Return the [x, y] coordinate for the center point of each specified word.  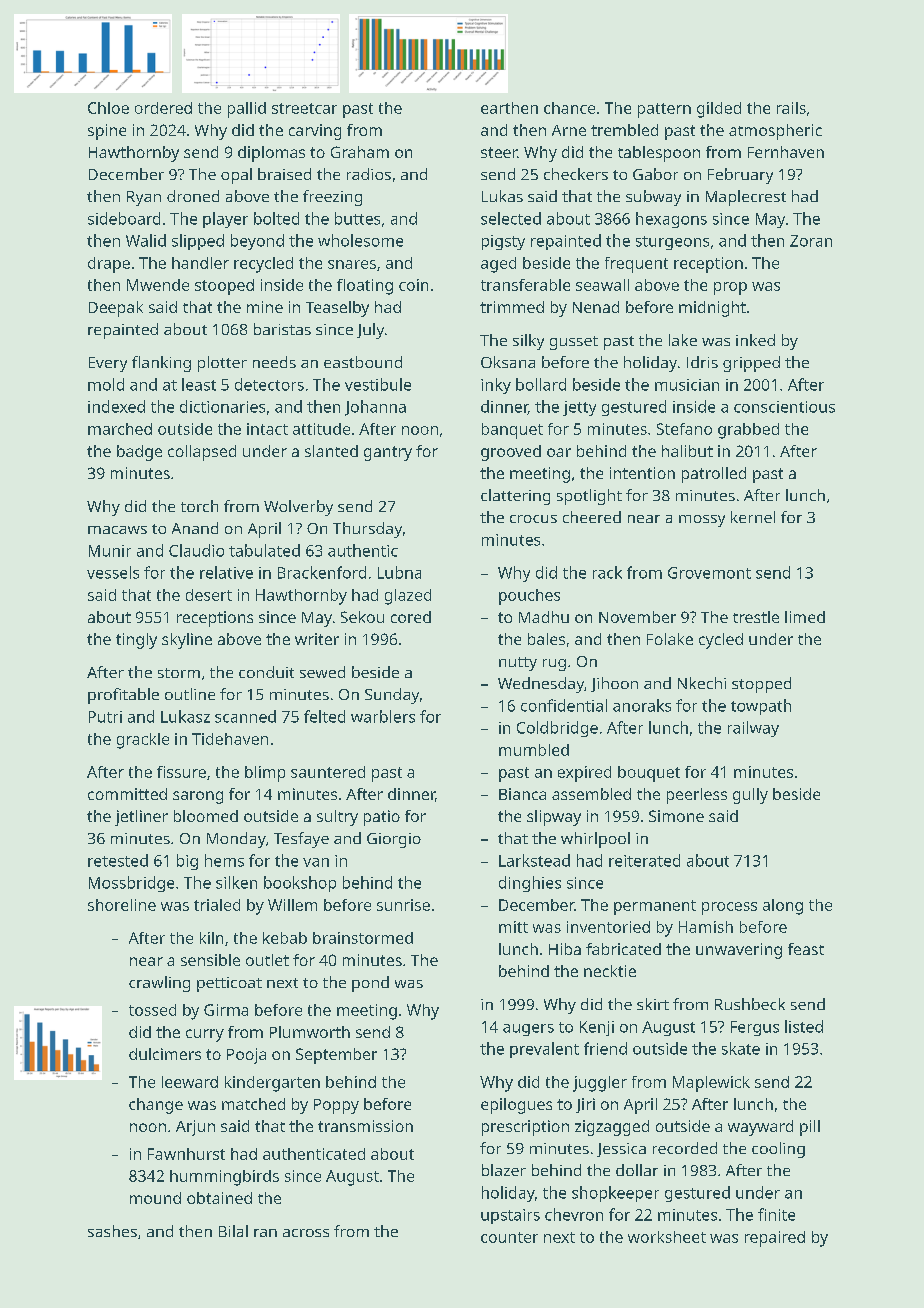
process [729, 908]
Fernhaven [786, 152]
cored [411, 617]
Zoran [811, 241]
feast [806, 949]
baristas [282, 329]
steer [499, 152]
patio [382, 818]
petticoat [229, 984]
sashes [112, 1231]
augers [528, 1030]
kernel [753, 517]
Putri [105, 717]
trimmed [512, 307]
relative [226, 572]
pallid [247, 110]
